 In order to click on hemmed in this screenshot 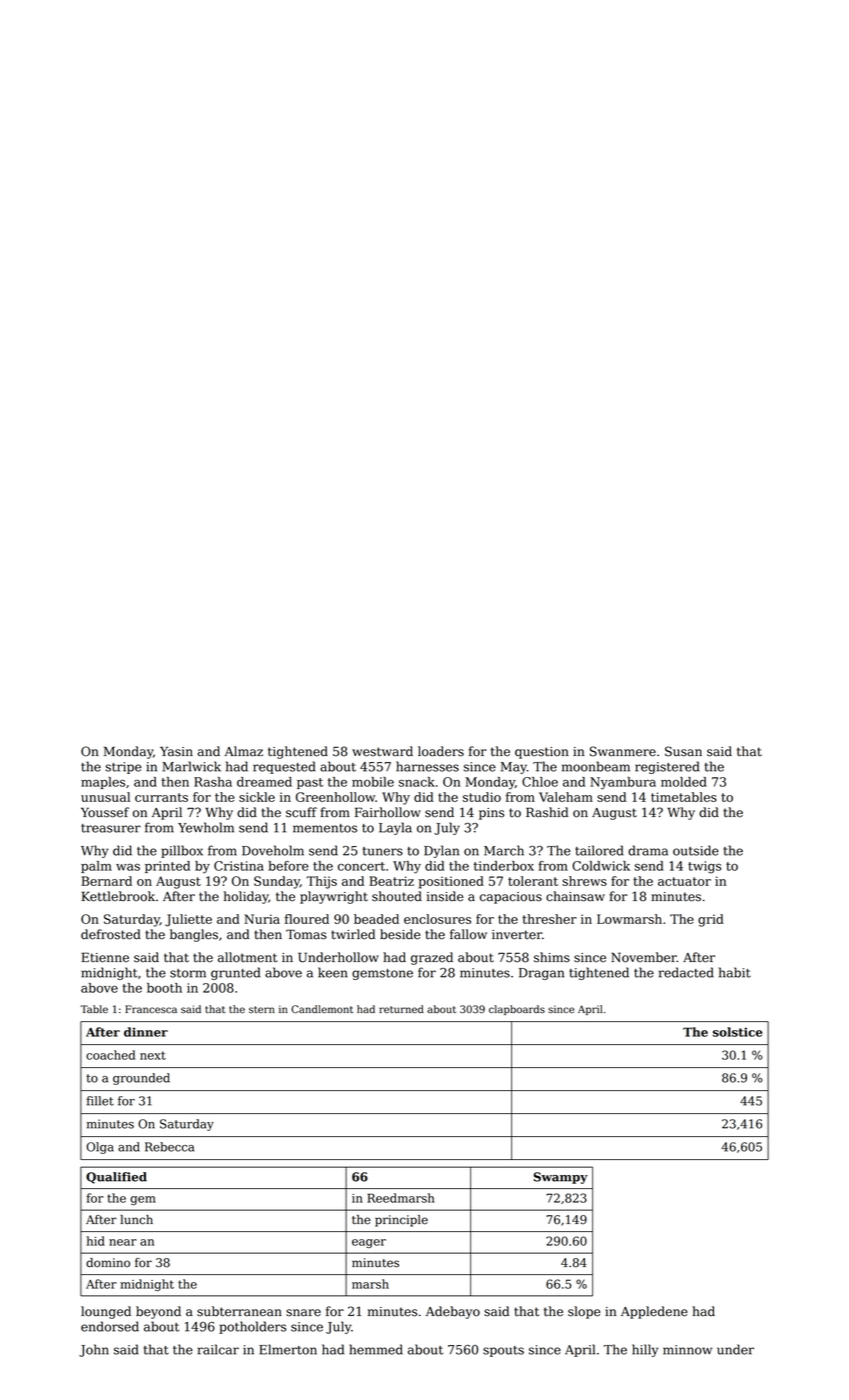, I will do `click(376, 1349)`.
